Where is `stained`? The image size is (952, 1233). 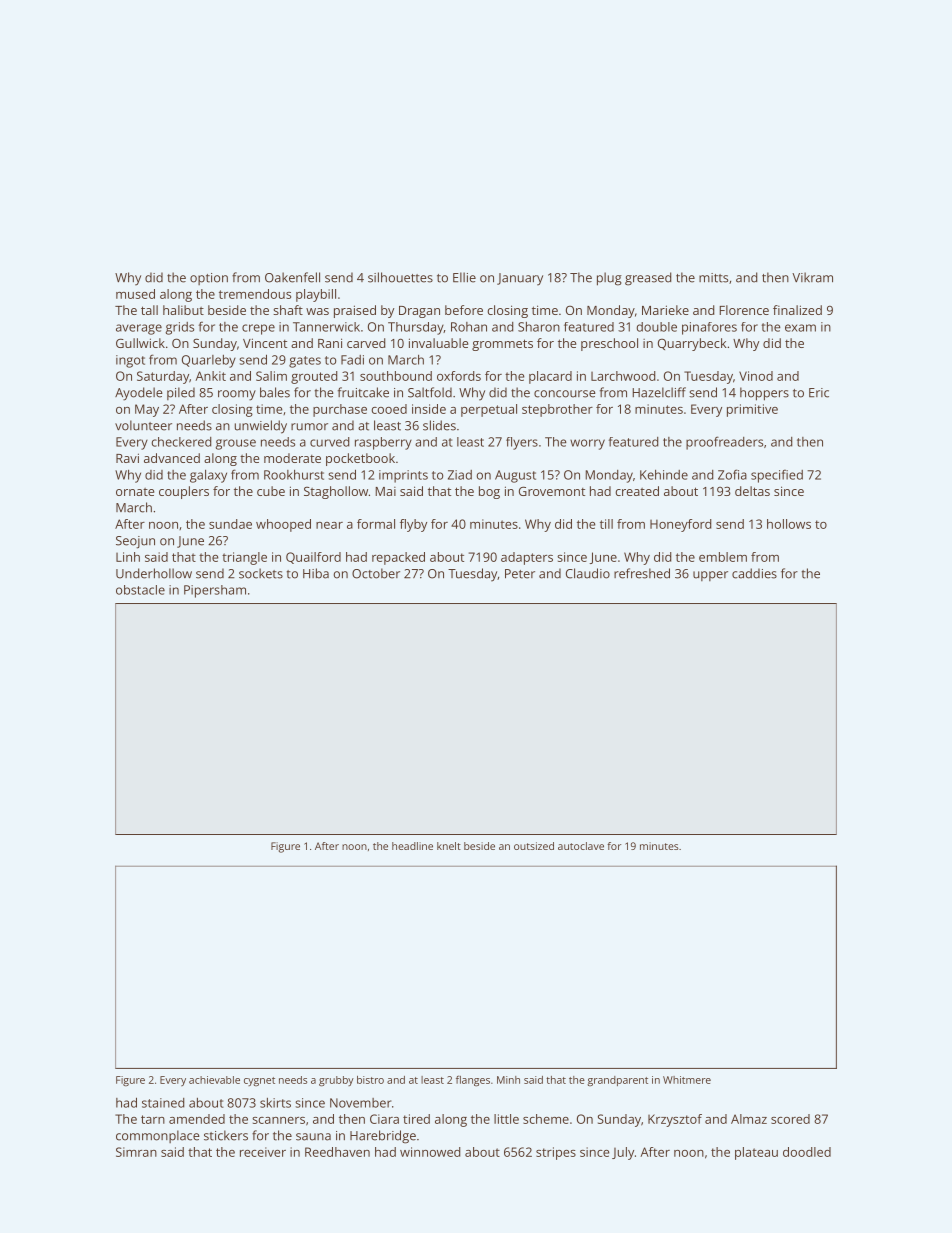
stained is located at coordinates (163, 1103).
